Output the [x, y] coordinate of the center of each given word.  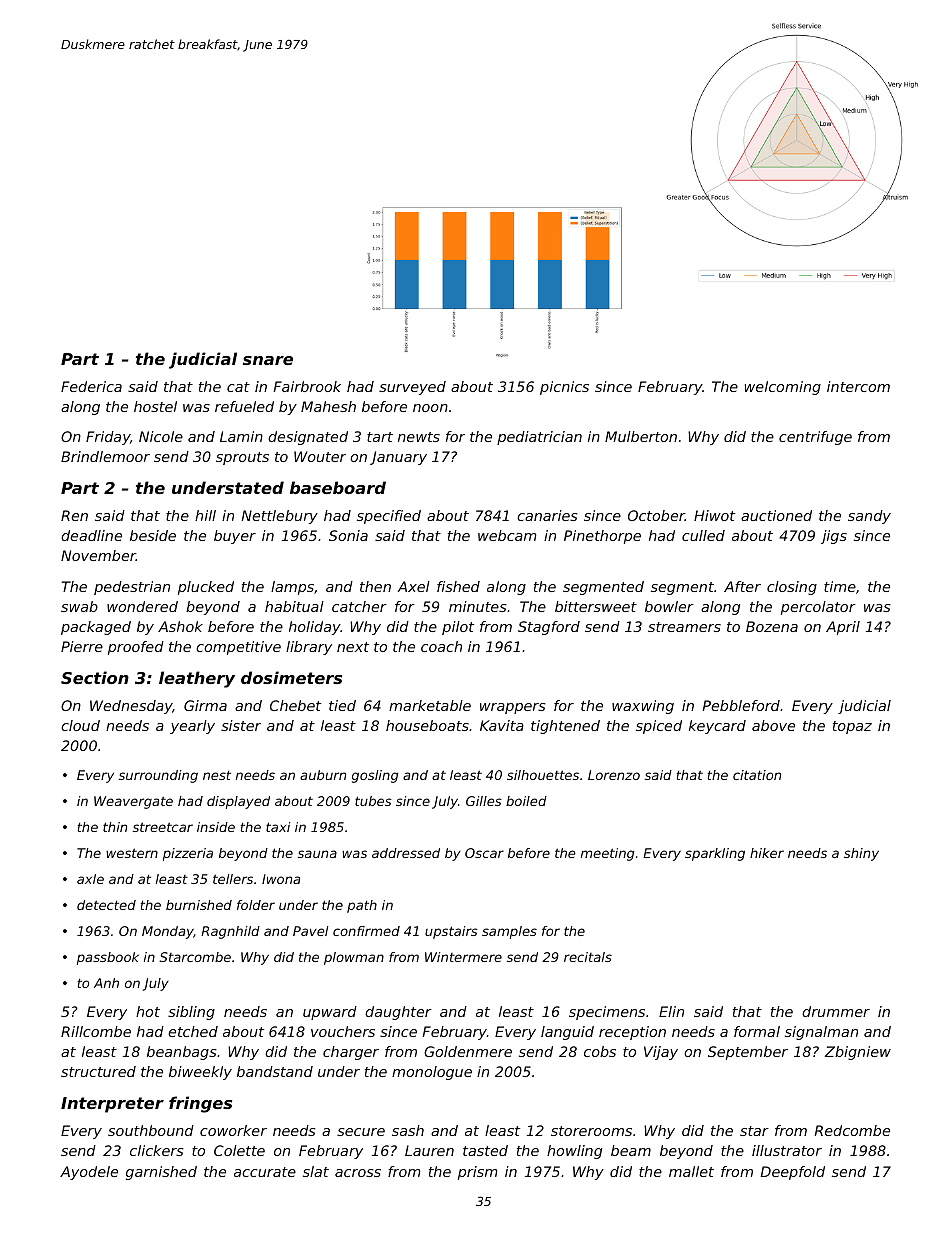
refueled [244, 406]
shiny [861, 854]
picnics [564, 388]
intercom [858, 386]
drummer [836, 1011]
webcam [507, 535]
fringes [200, 1104]
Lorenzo [614, 775]
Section [95, 677]
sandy [869, 517]
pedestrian [132, 588]
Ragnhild [230, 932]
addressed [406, 853]
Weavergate [133, 802]
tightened [565, 727]
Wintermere [463, 957]
